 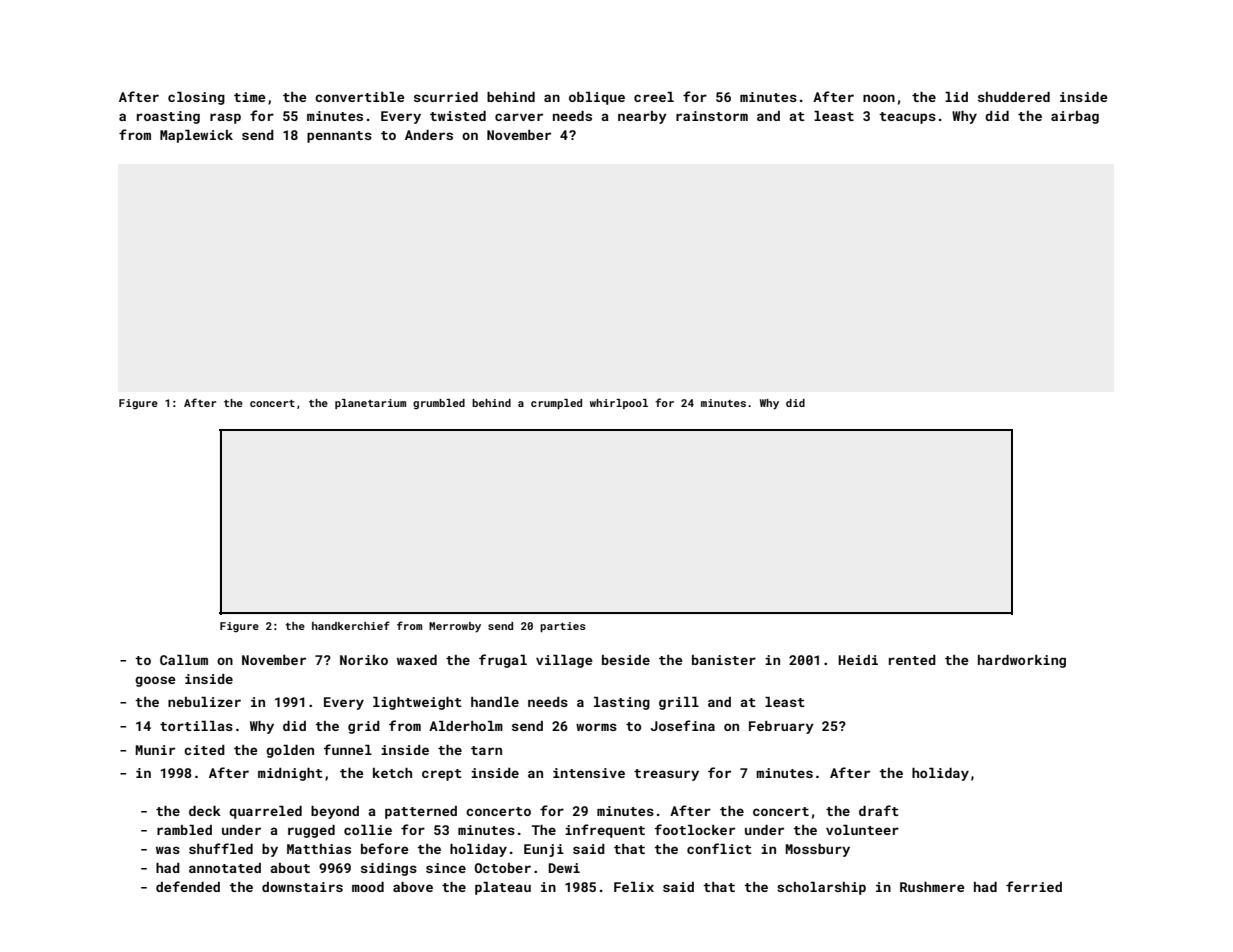 I want to click on Maplewick, so click(x=196, y=136).
